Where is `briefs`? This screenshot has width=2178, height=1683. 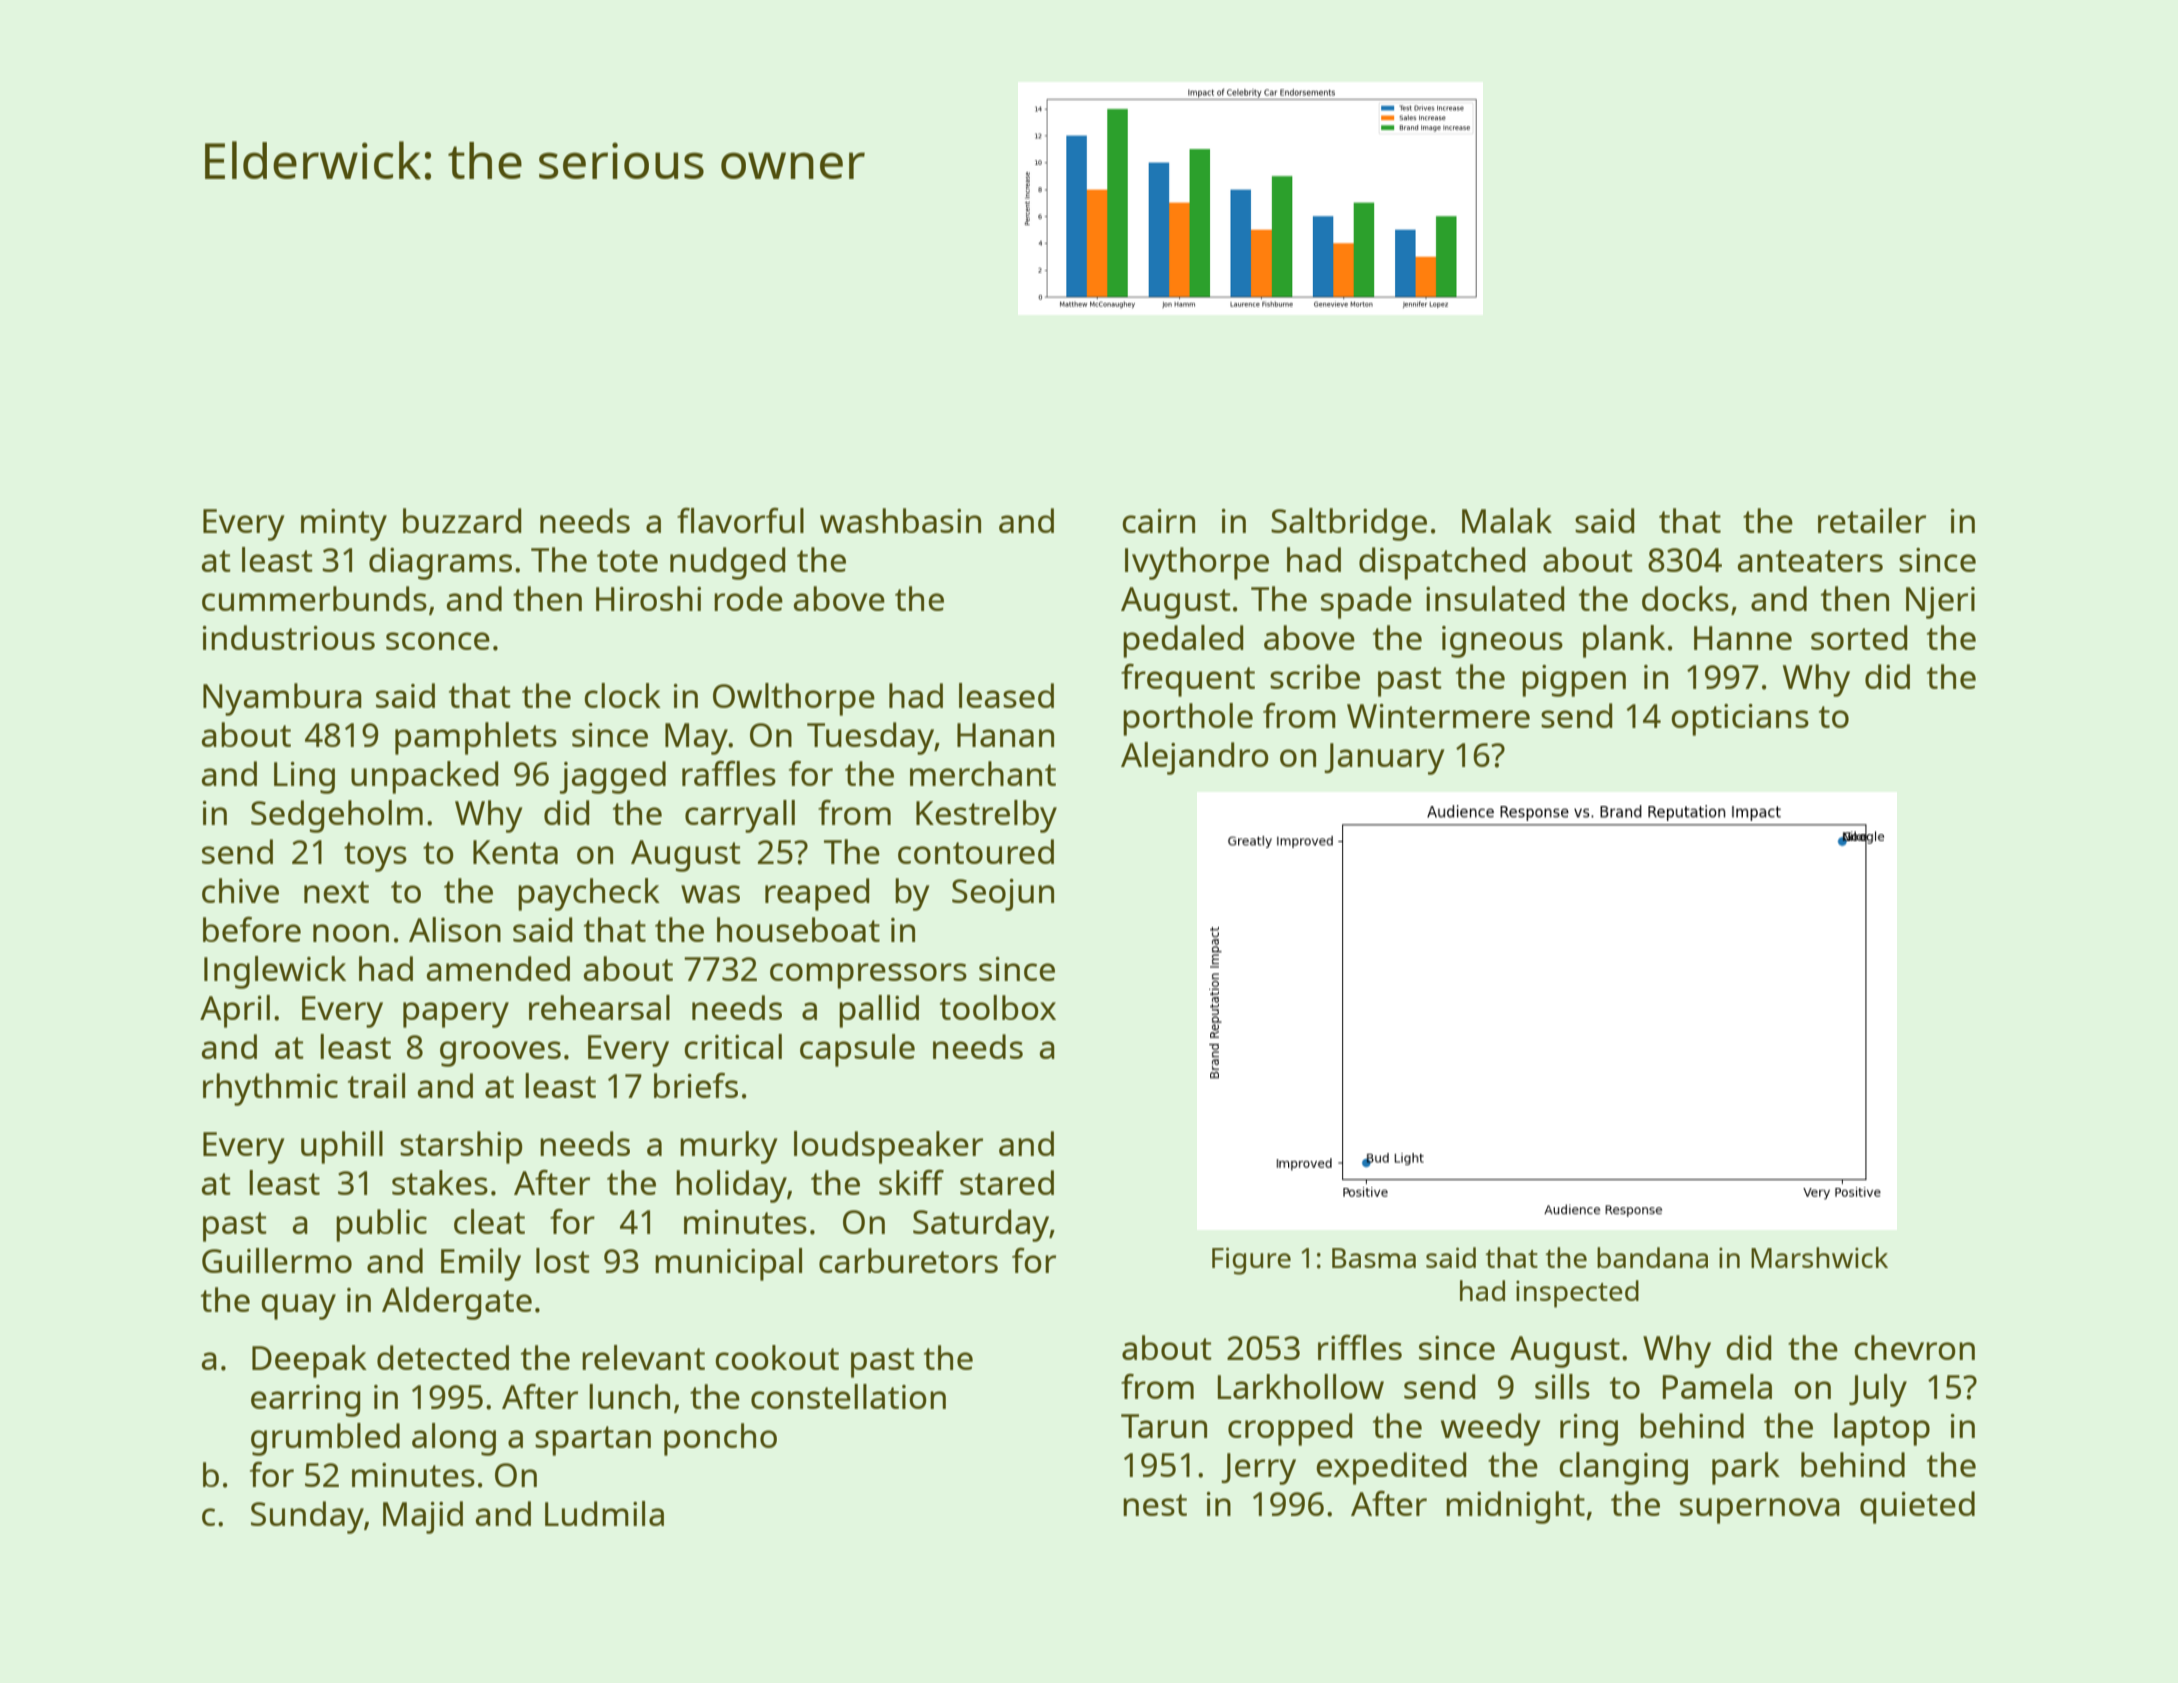 briefs is located at coordinates (696, 1085).
